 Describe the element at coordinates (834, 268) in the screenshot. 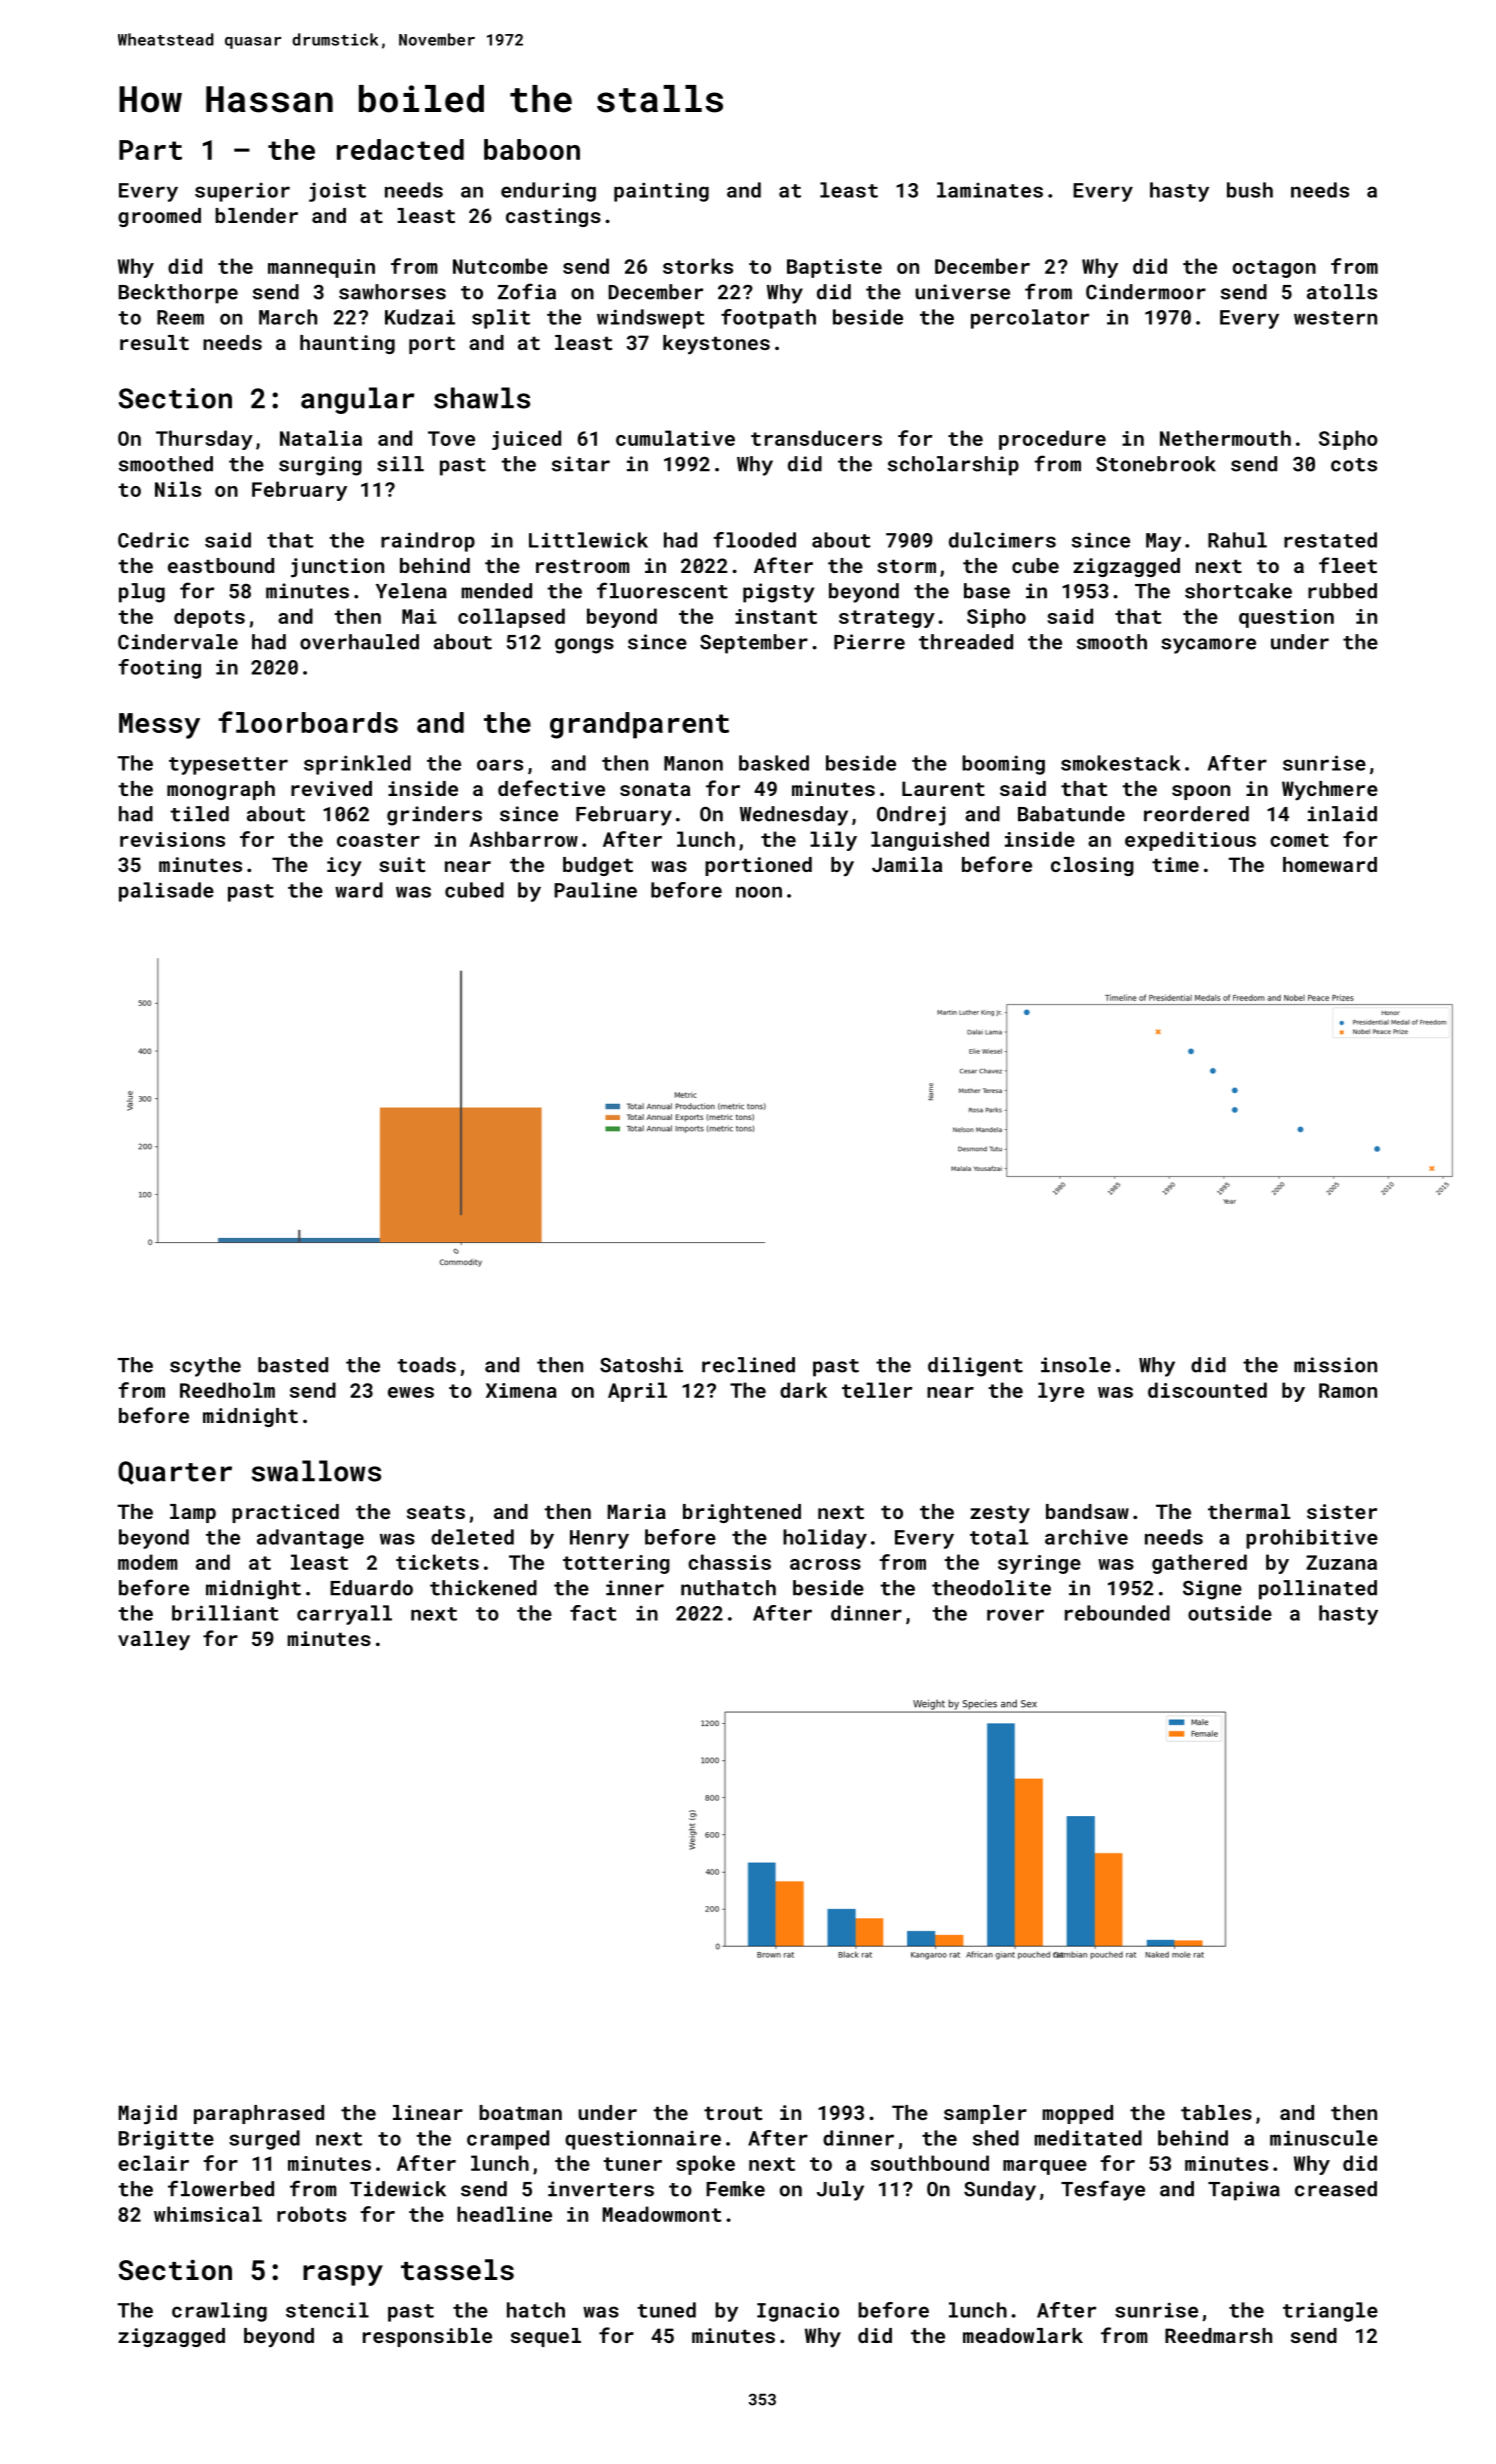

I see `Baptiste` at that location.
